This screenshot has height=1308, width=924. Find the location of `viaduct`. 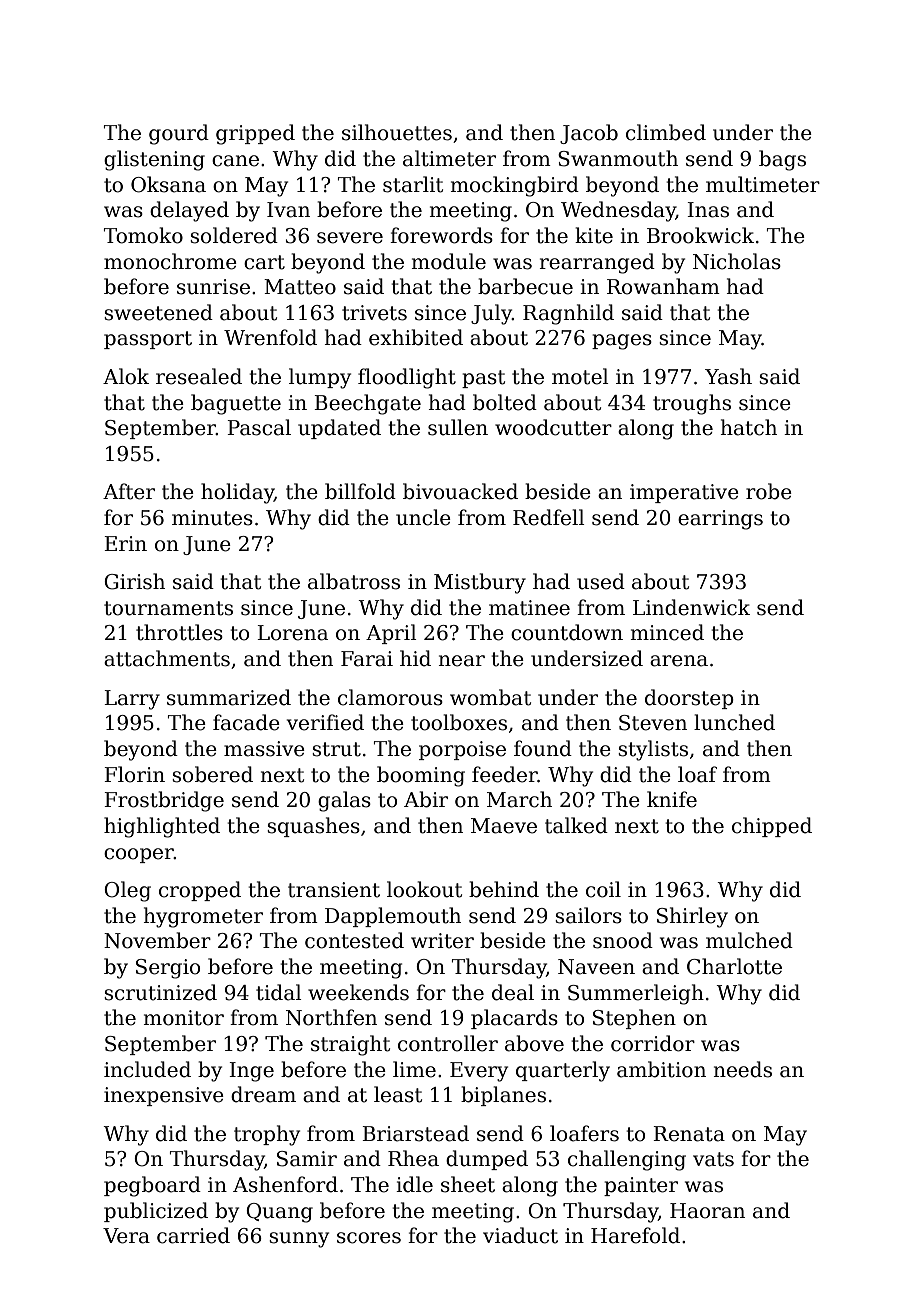

viaduct is located at coordinates (520, 1235).
